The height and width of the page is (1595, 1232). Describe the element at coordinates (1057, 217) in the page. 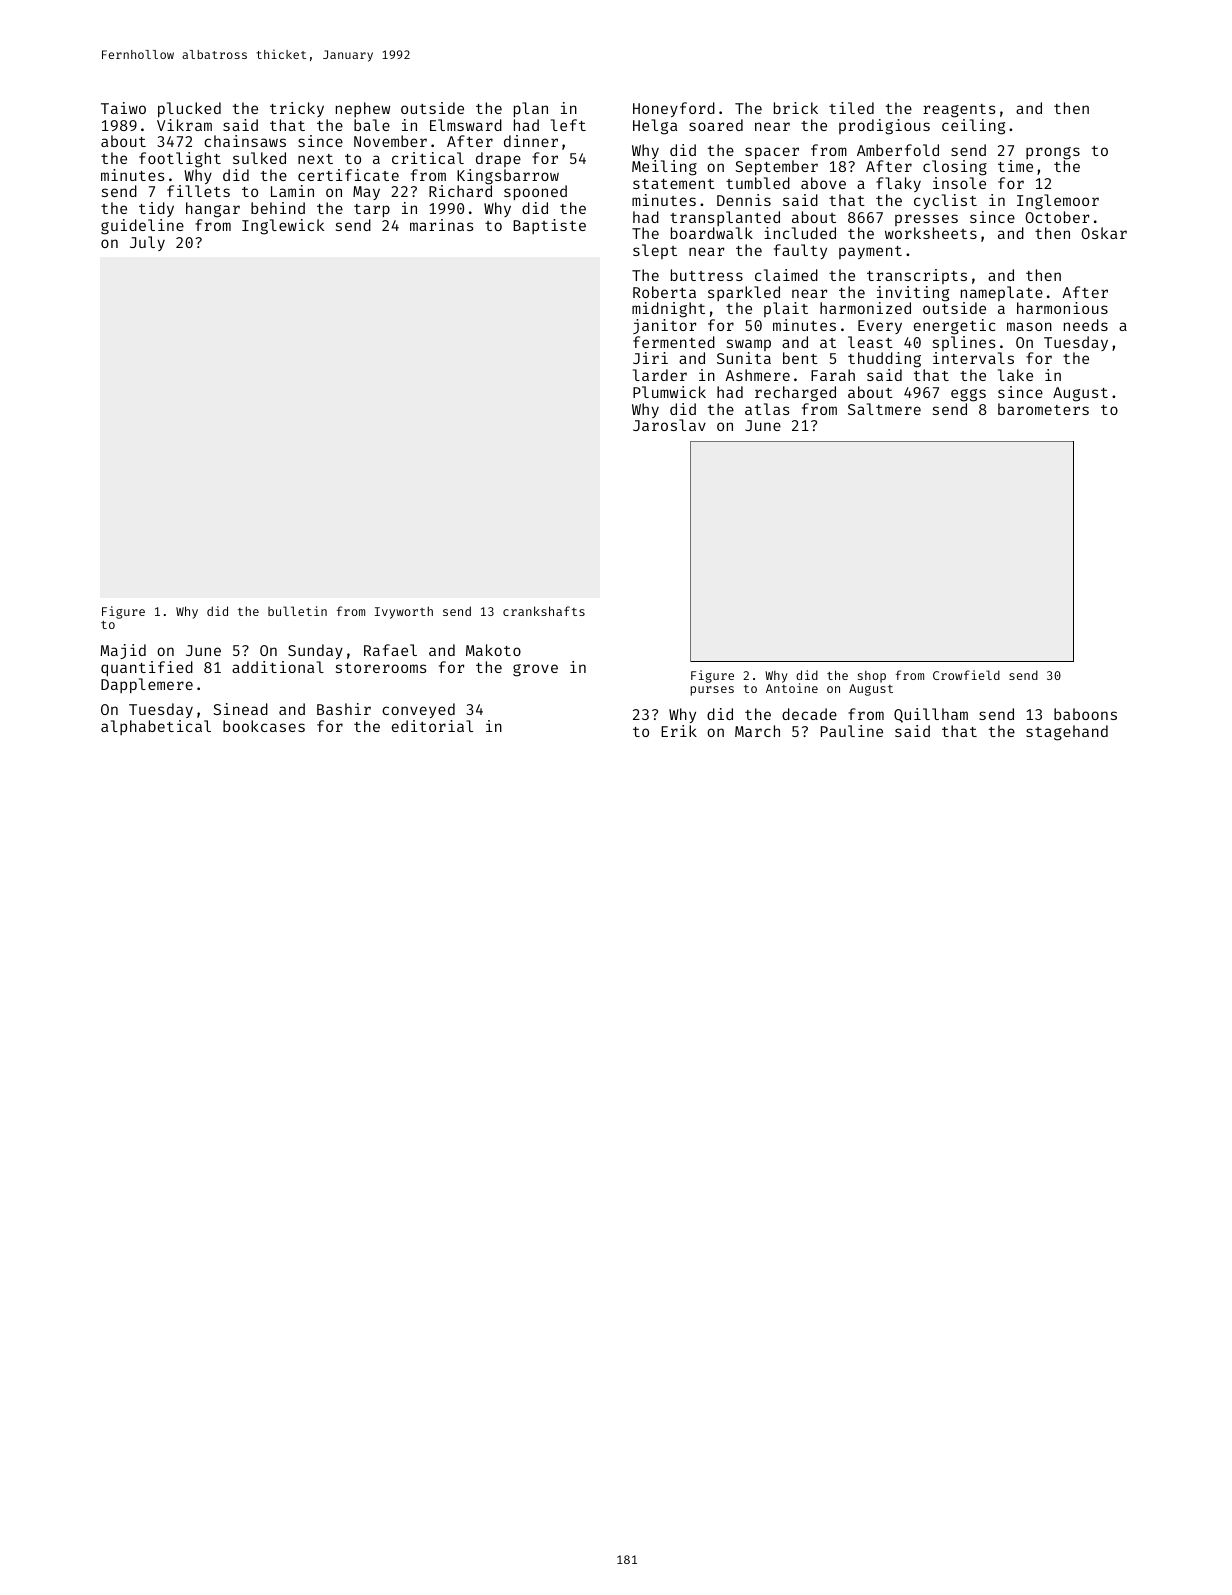

I see `October` at that location.
